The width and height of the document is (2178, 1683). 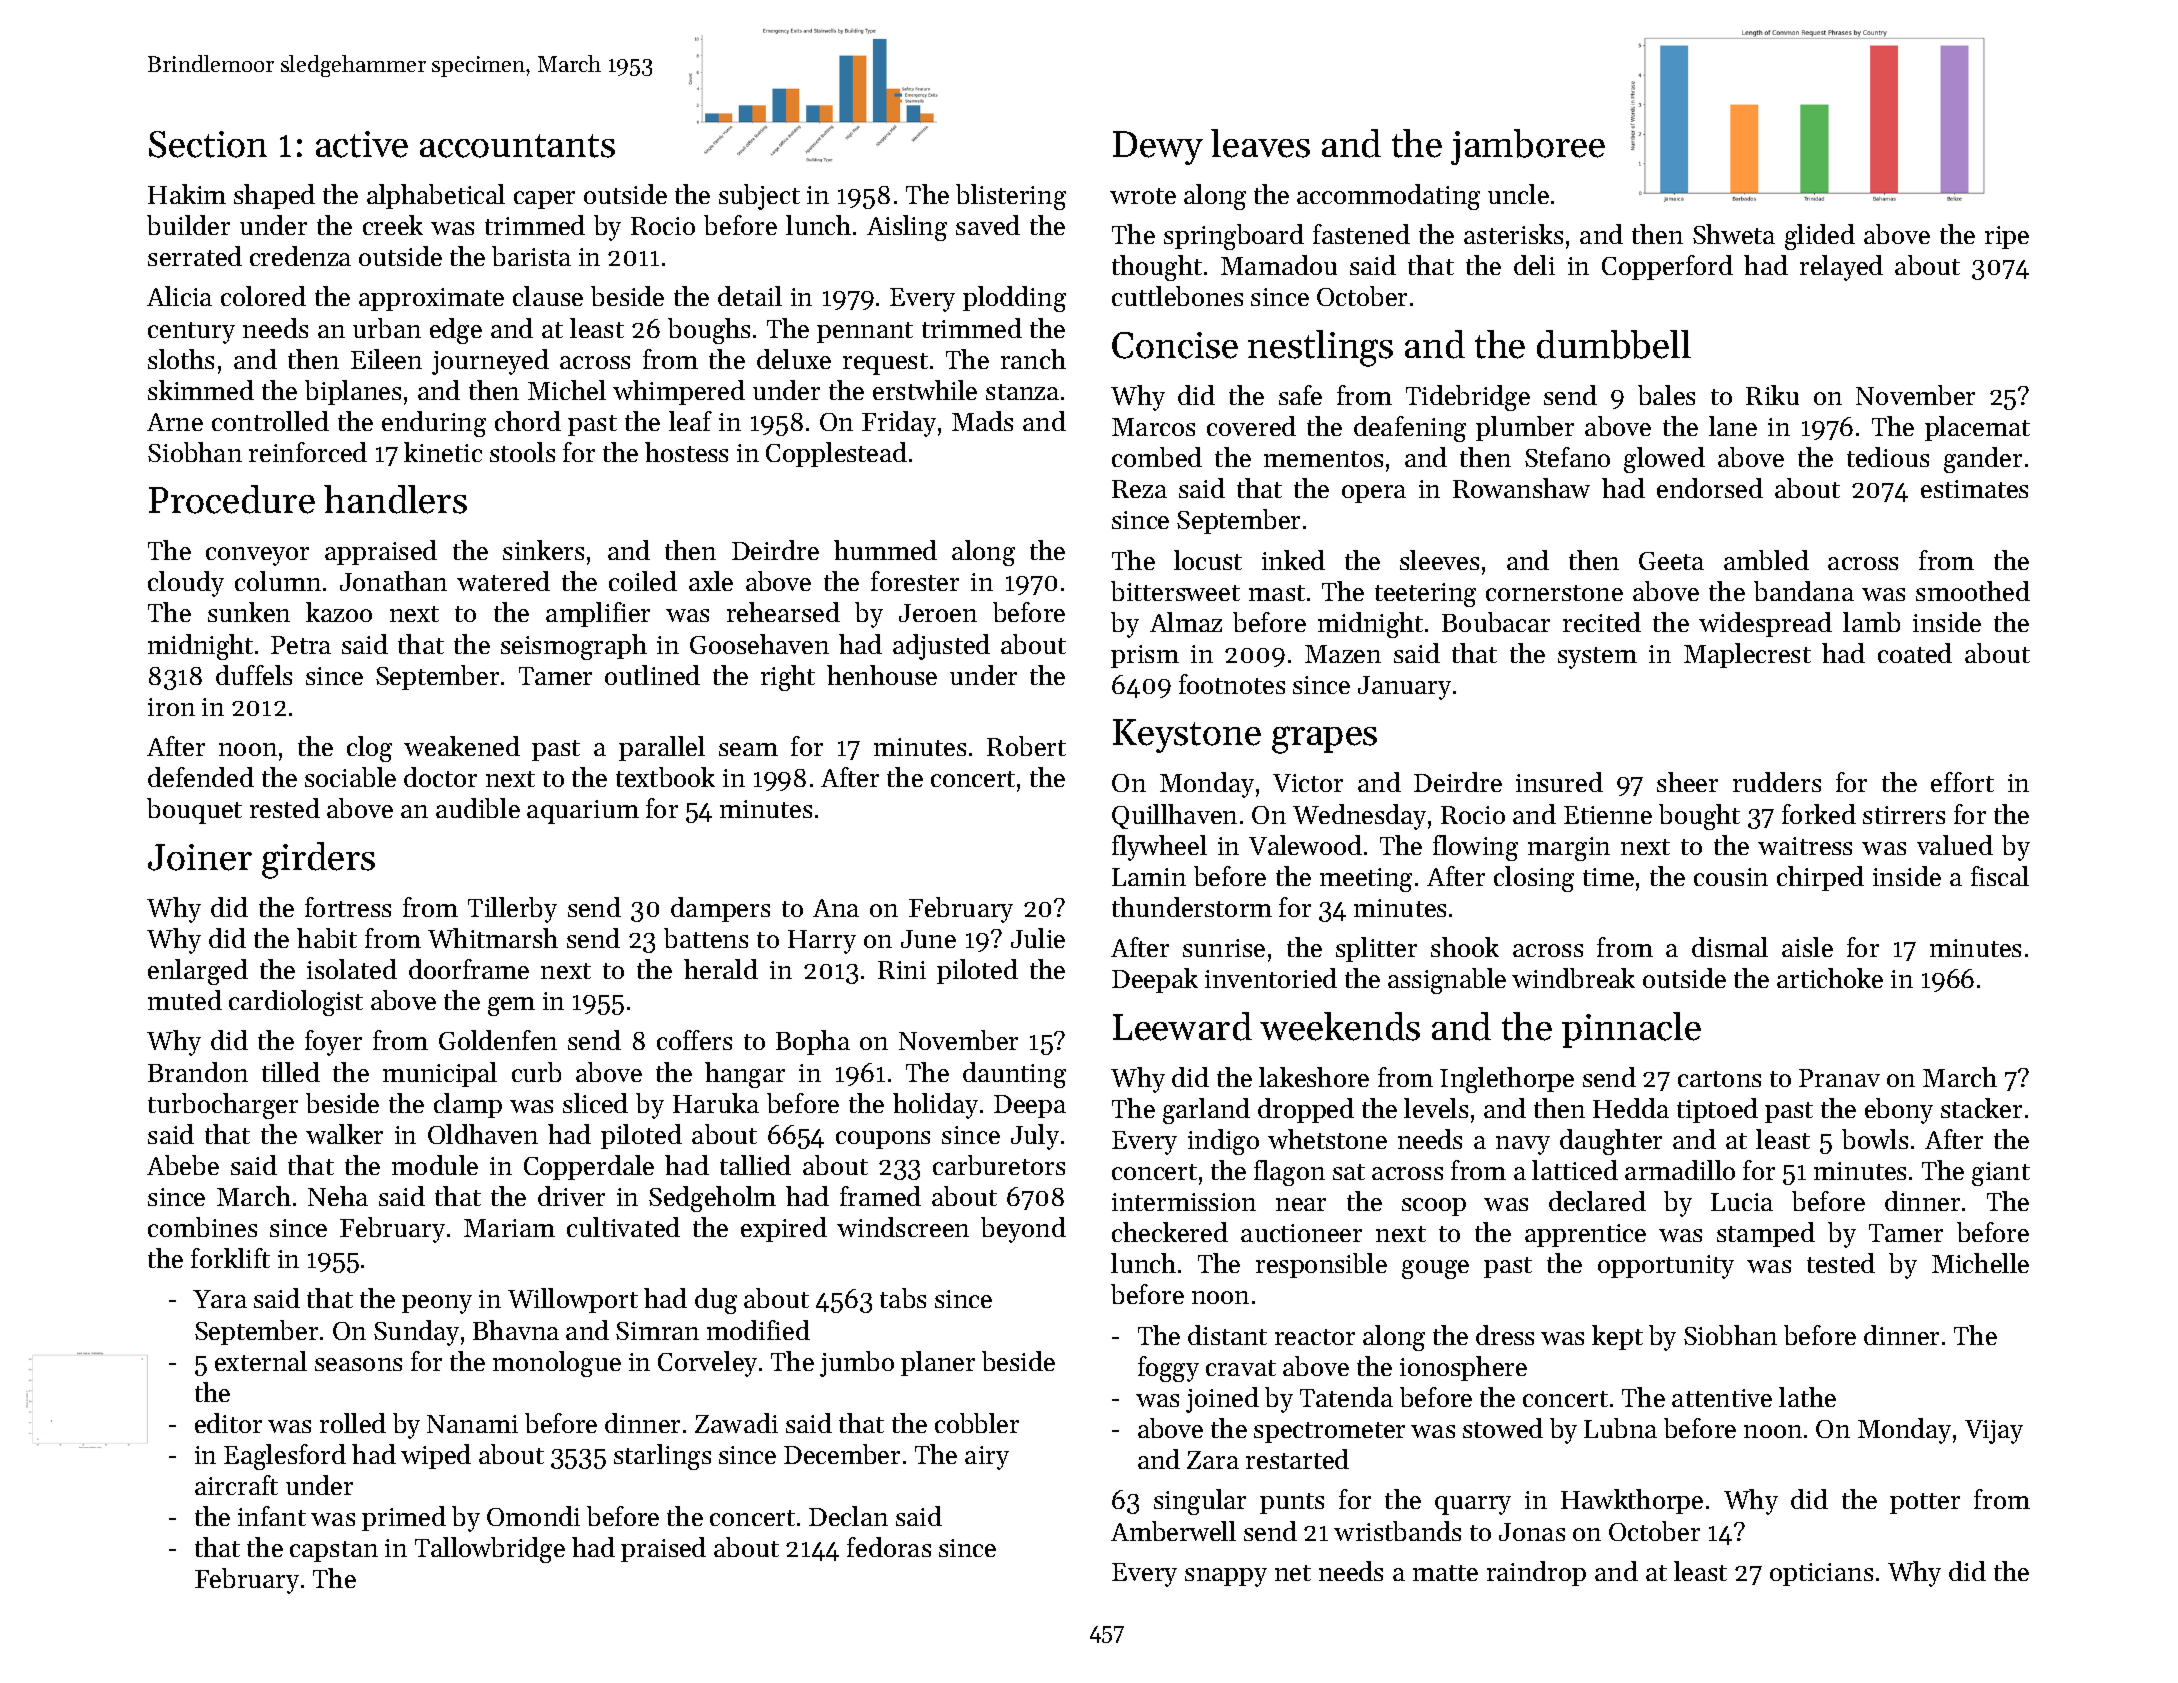 I want to click on aircraft, so click(x=236, y=1485).
